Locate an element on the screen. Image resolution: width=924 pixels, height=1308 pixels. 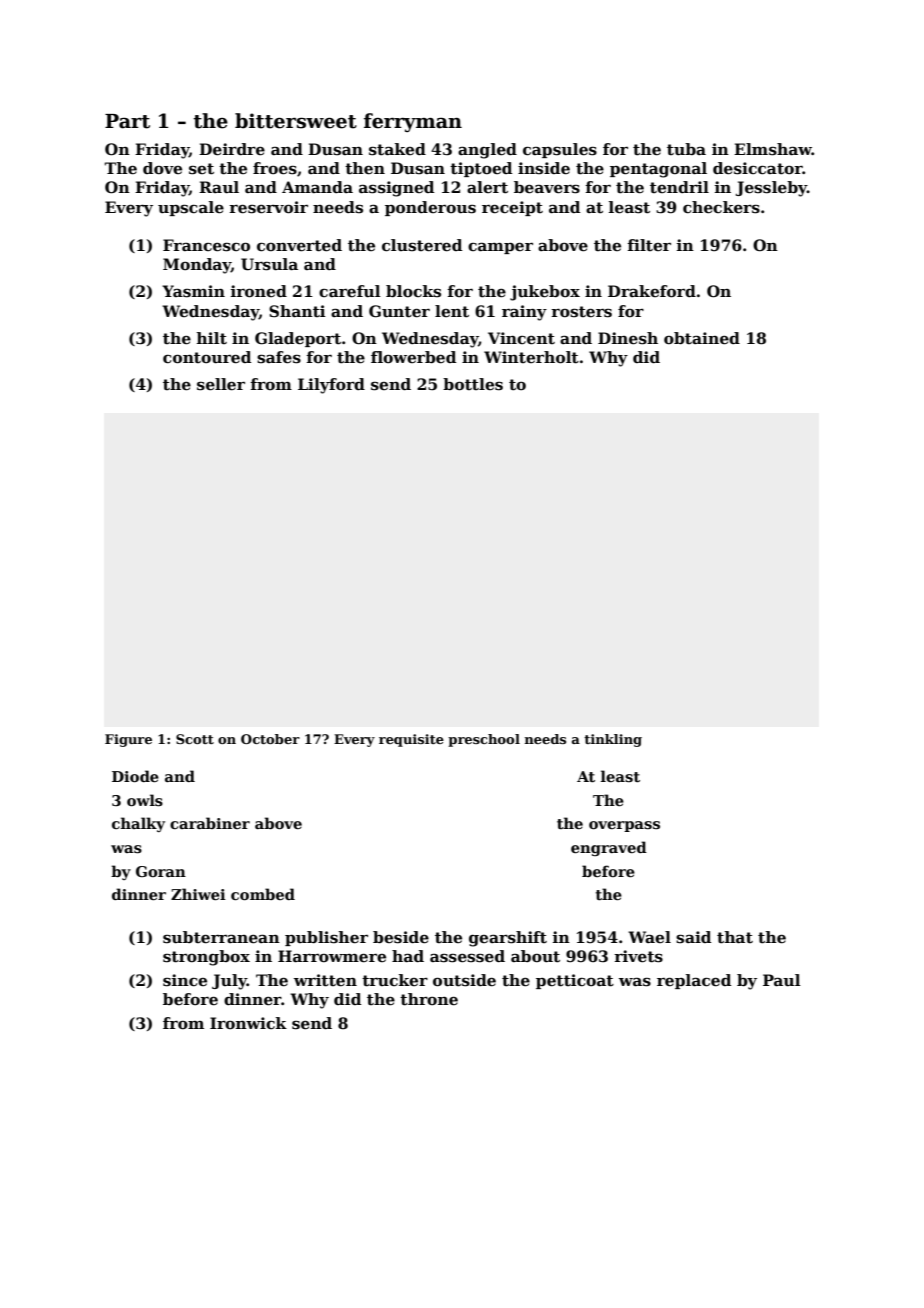
Elmshaw is located at coordinates (773, 149).
